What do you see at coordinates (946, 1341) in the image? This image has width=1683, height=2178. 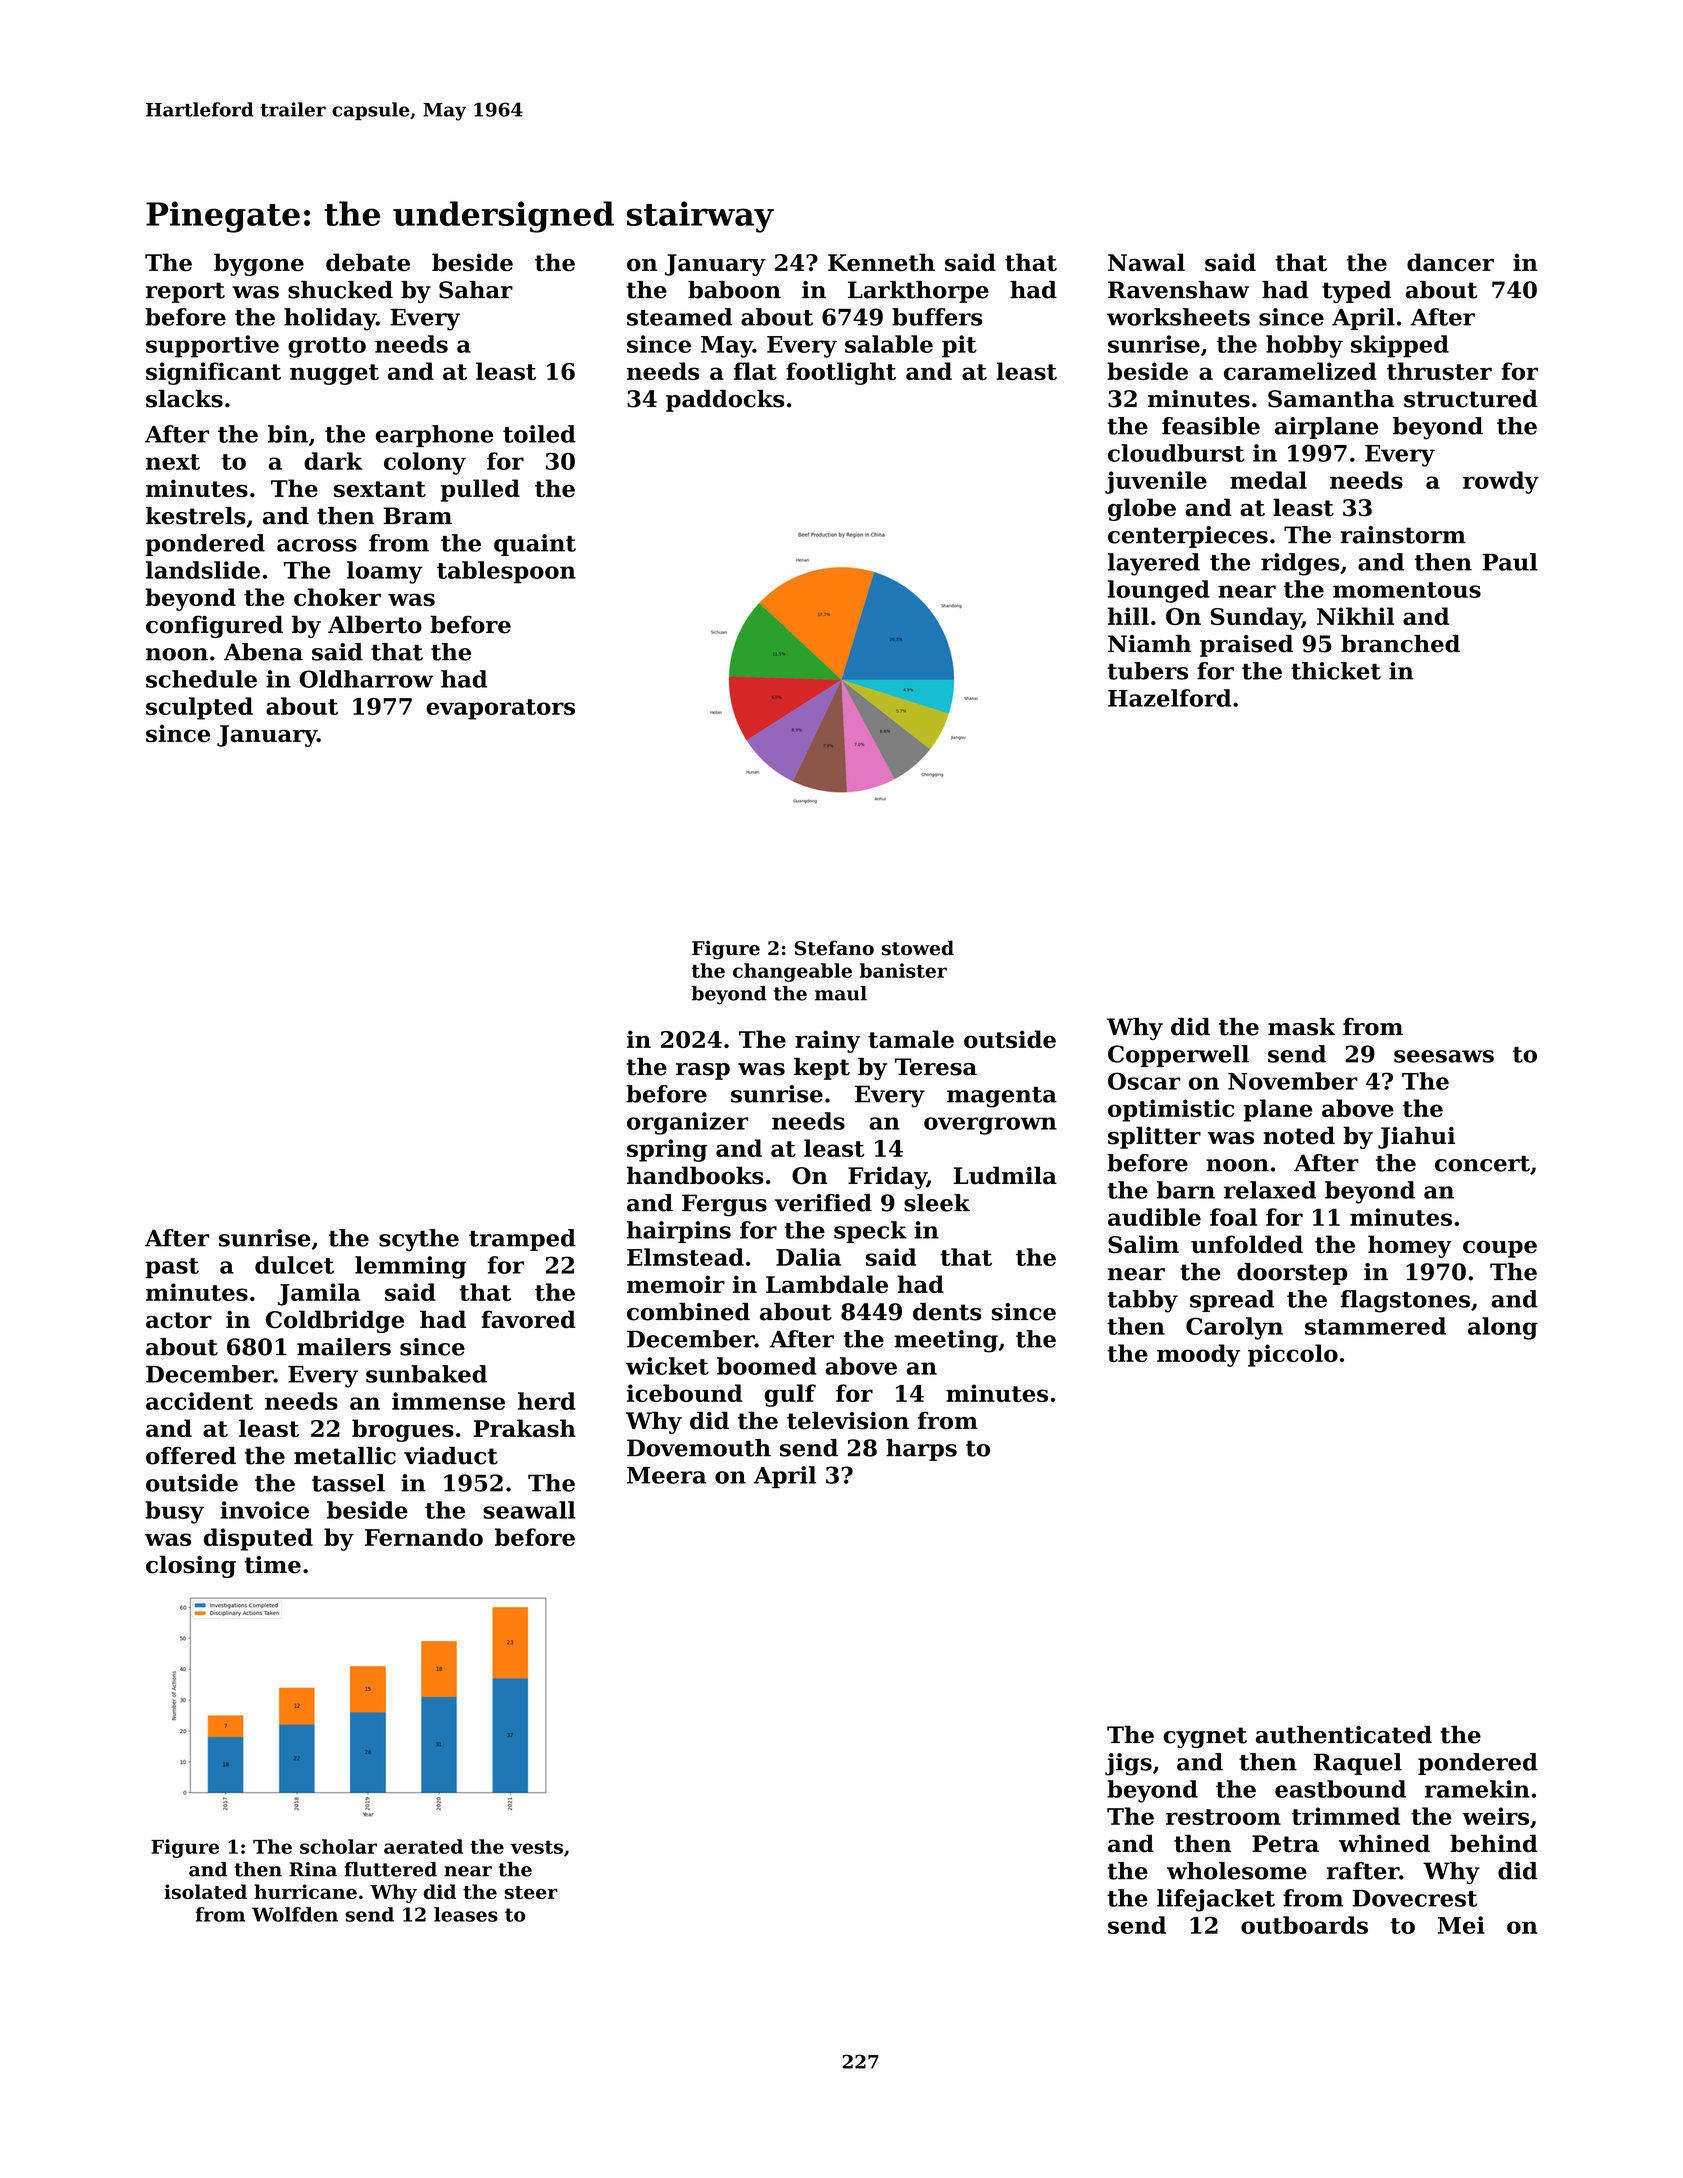 I see `meeting` at bounding box center [946, 1341].
